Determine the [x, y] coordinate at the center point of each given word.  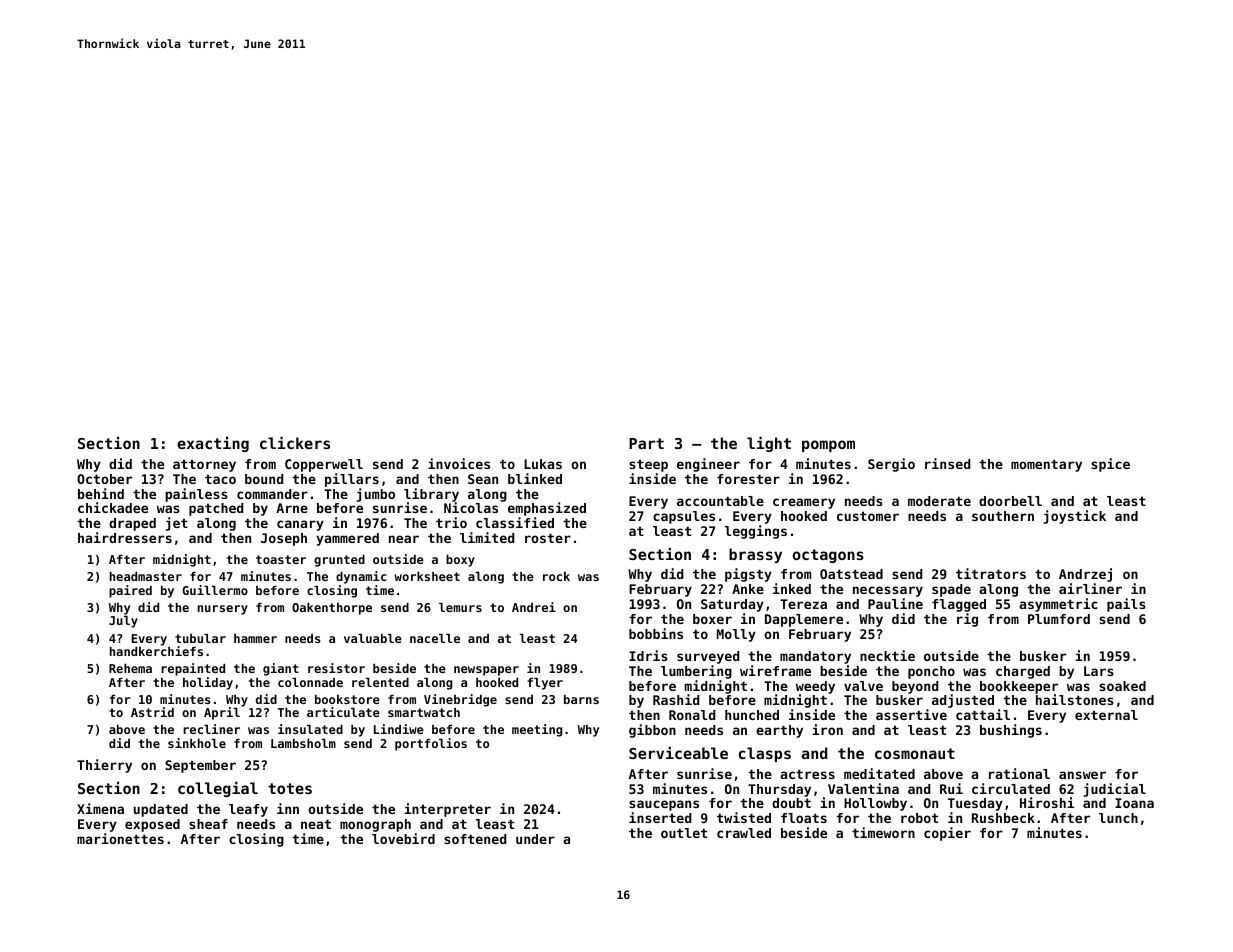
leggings [756, 532]
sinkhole [197, 743]
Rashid [676, 699]
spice [1110, 465]
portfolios [431, 744]
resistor [336, 668]
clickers [295, 442]
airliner [1090, 588]
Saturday [732, 605]
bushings [1011, 731]
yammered [347, 539]
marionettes [120, 838]
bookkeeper [1019, 687]
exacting [213, 444]
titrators [991, 573]
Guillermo [215, 590]
